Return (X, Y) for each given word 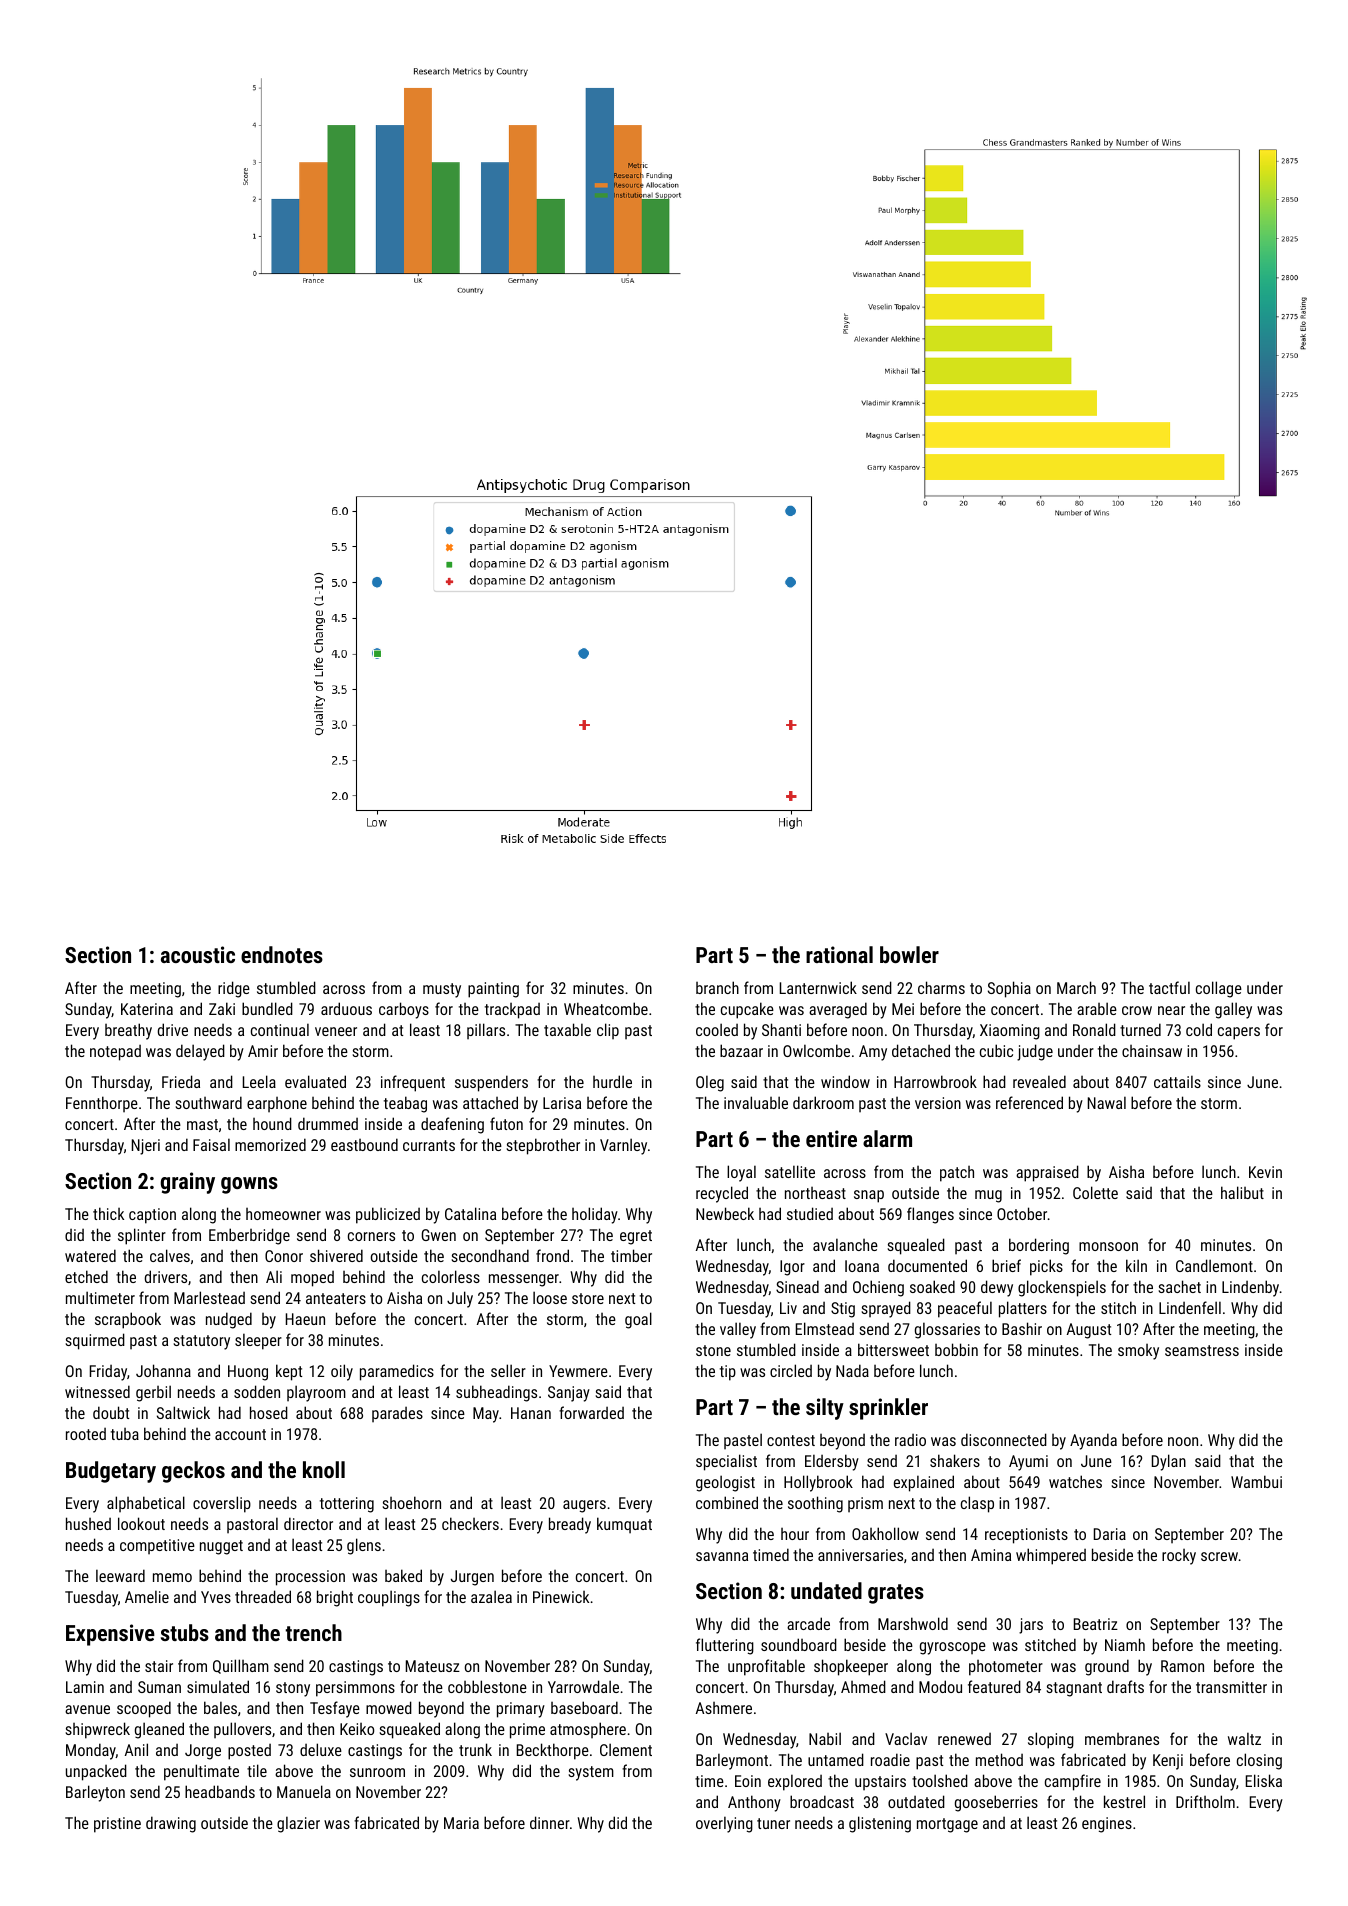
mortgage (947, 1825)
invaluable (756, 1102)
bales (220, 1707)
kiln (1136, 1265)
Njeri (146, 1147)
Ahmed (863, 1686)
